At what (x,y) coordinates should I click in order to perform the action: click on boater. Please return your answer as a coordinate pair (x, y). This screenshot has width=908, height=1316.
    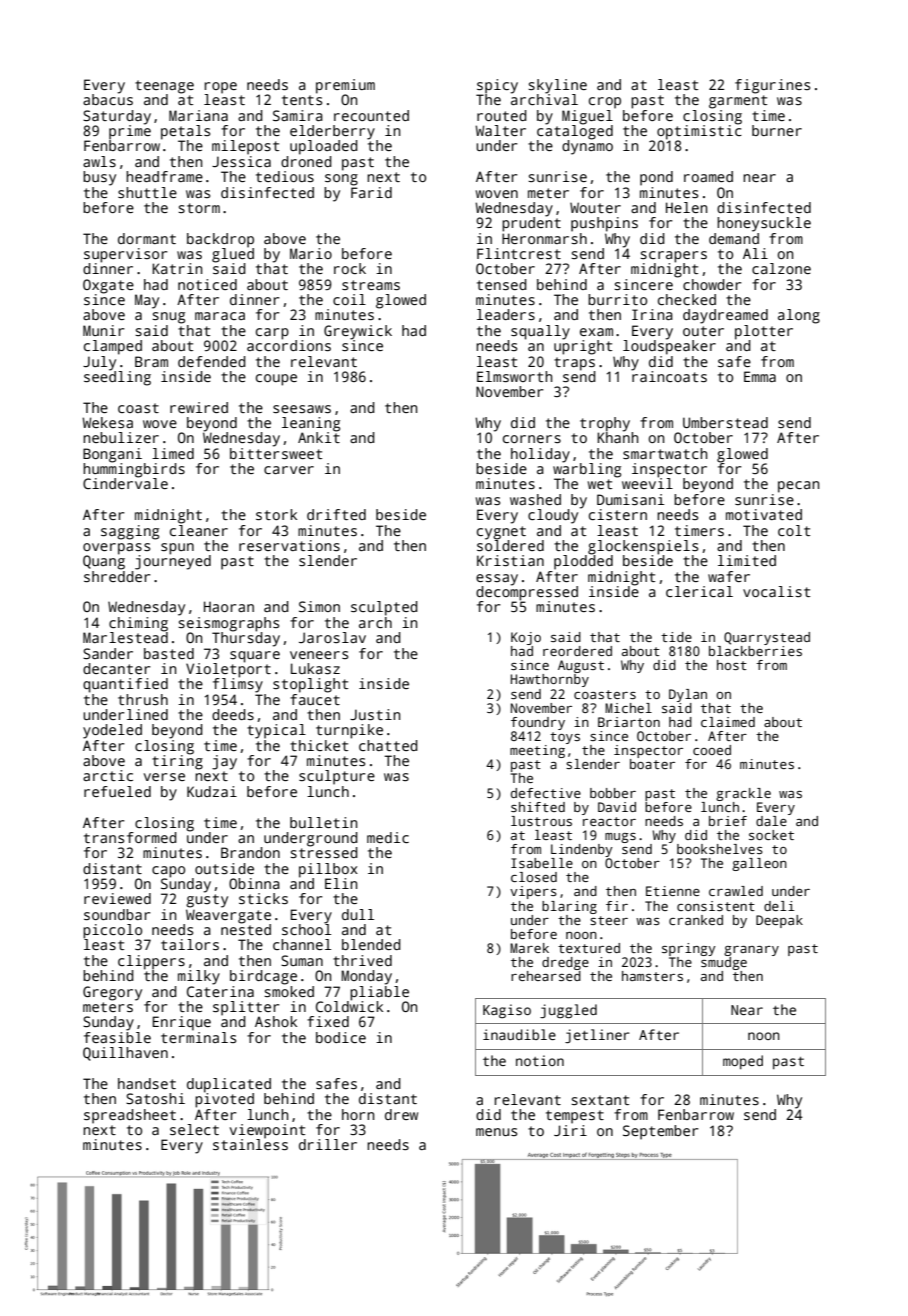
    Looking at the image, I should click on (652, 764).
